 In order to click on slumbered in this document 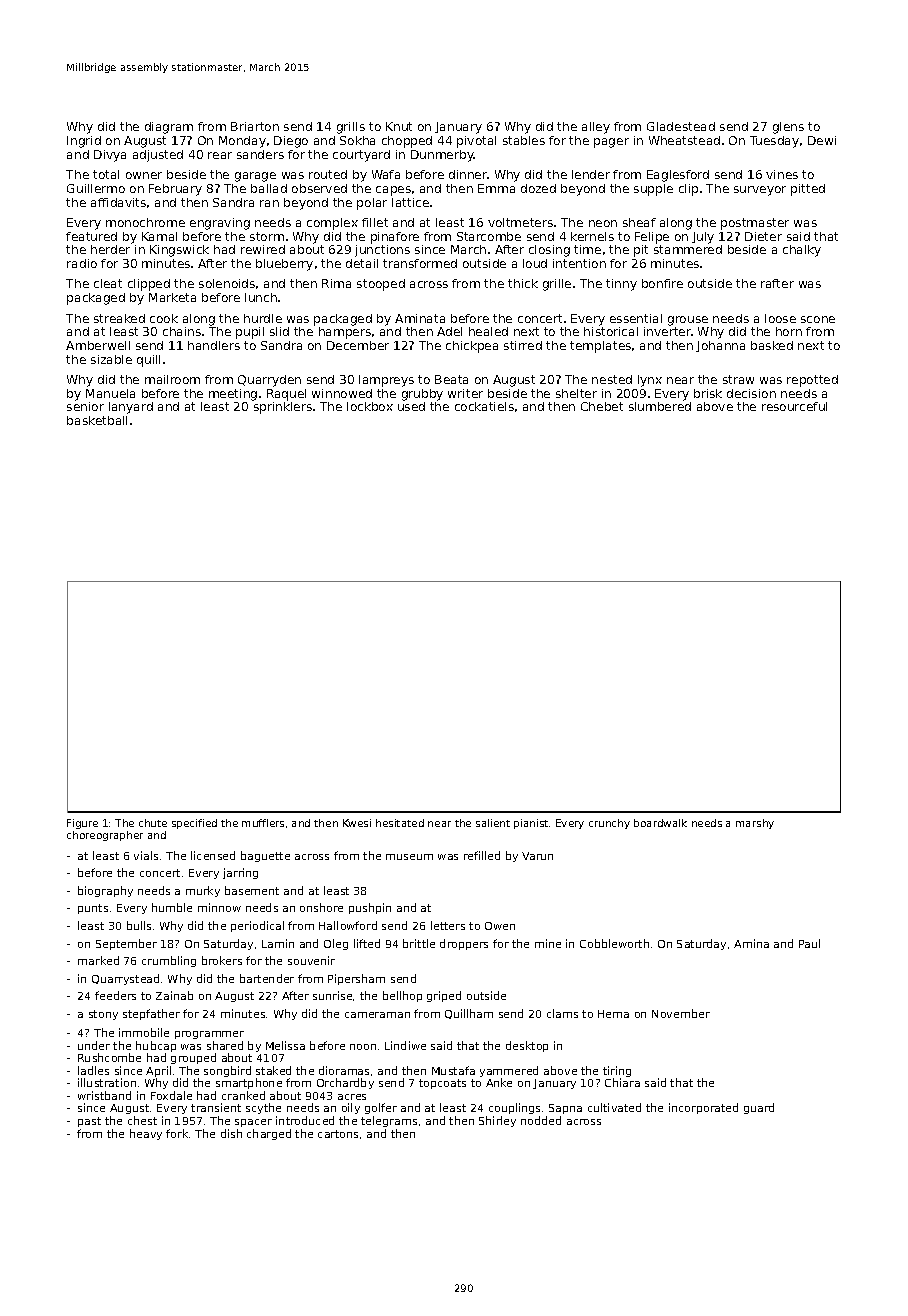, I will do `click(660, 406)`.
